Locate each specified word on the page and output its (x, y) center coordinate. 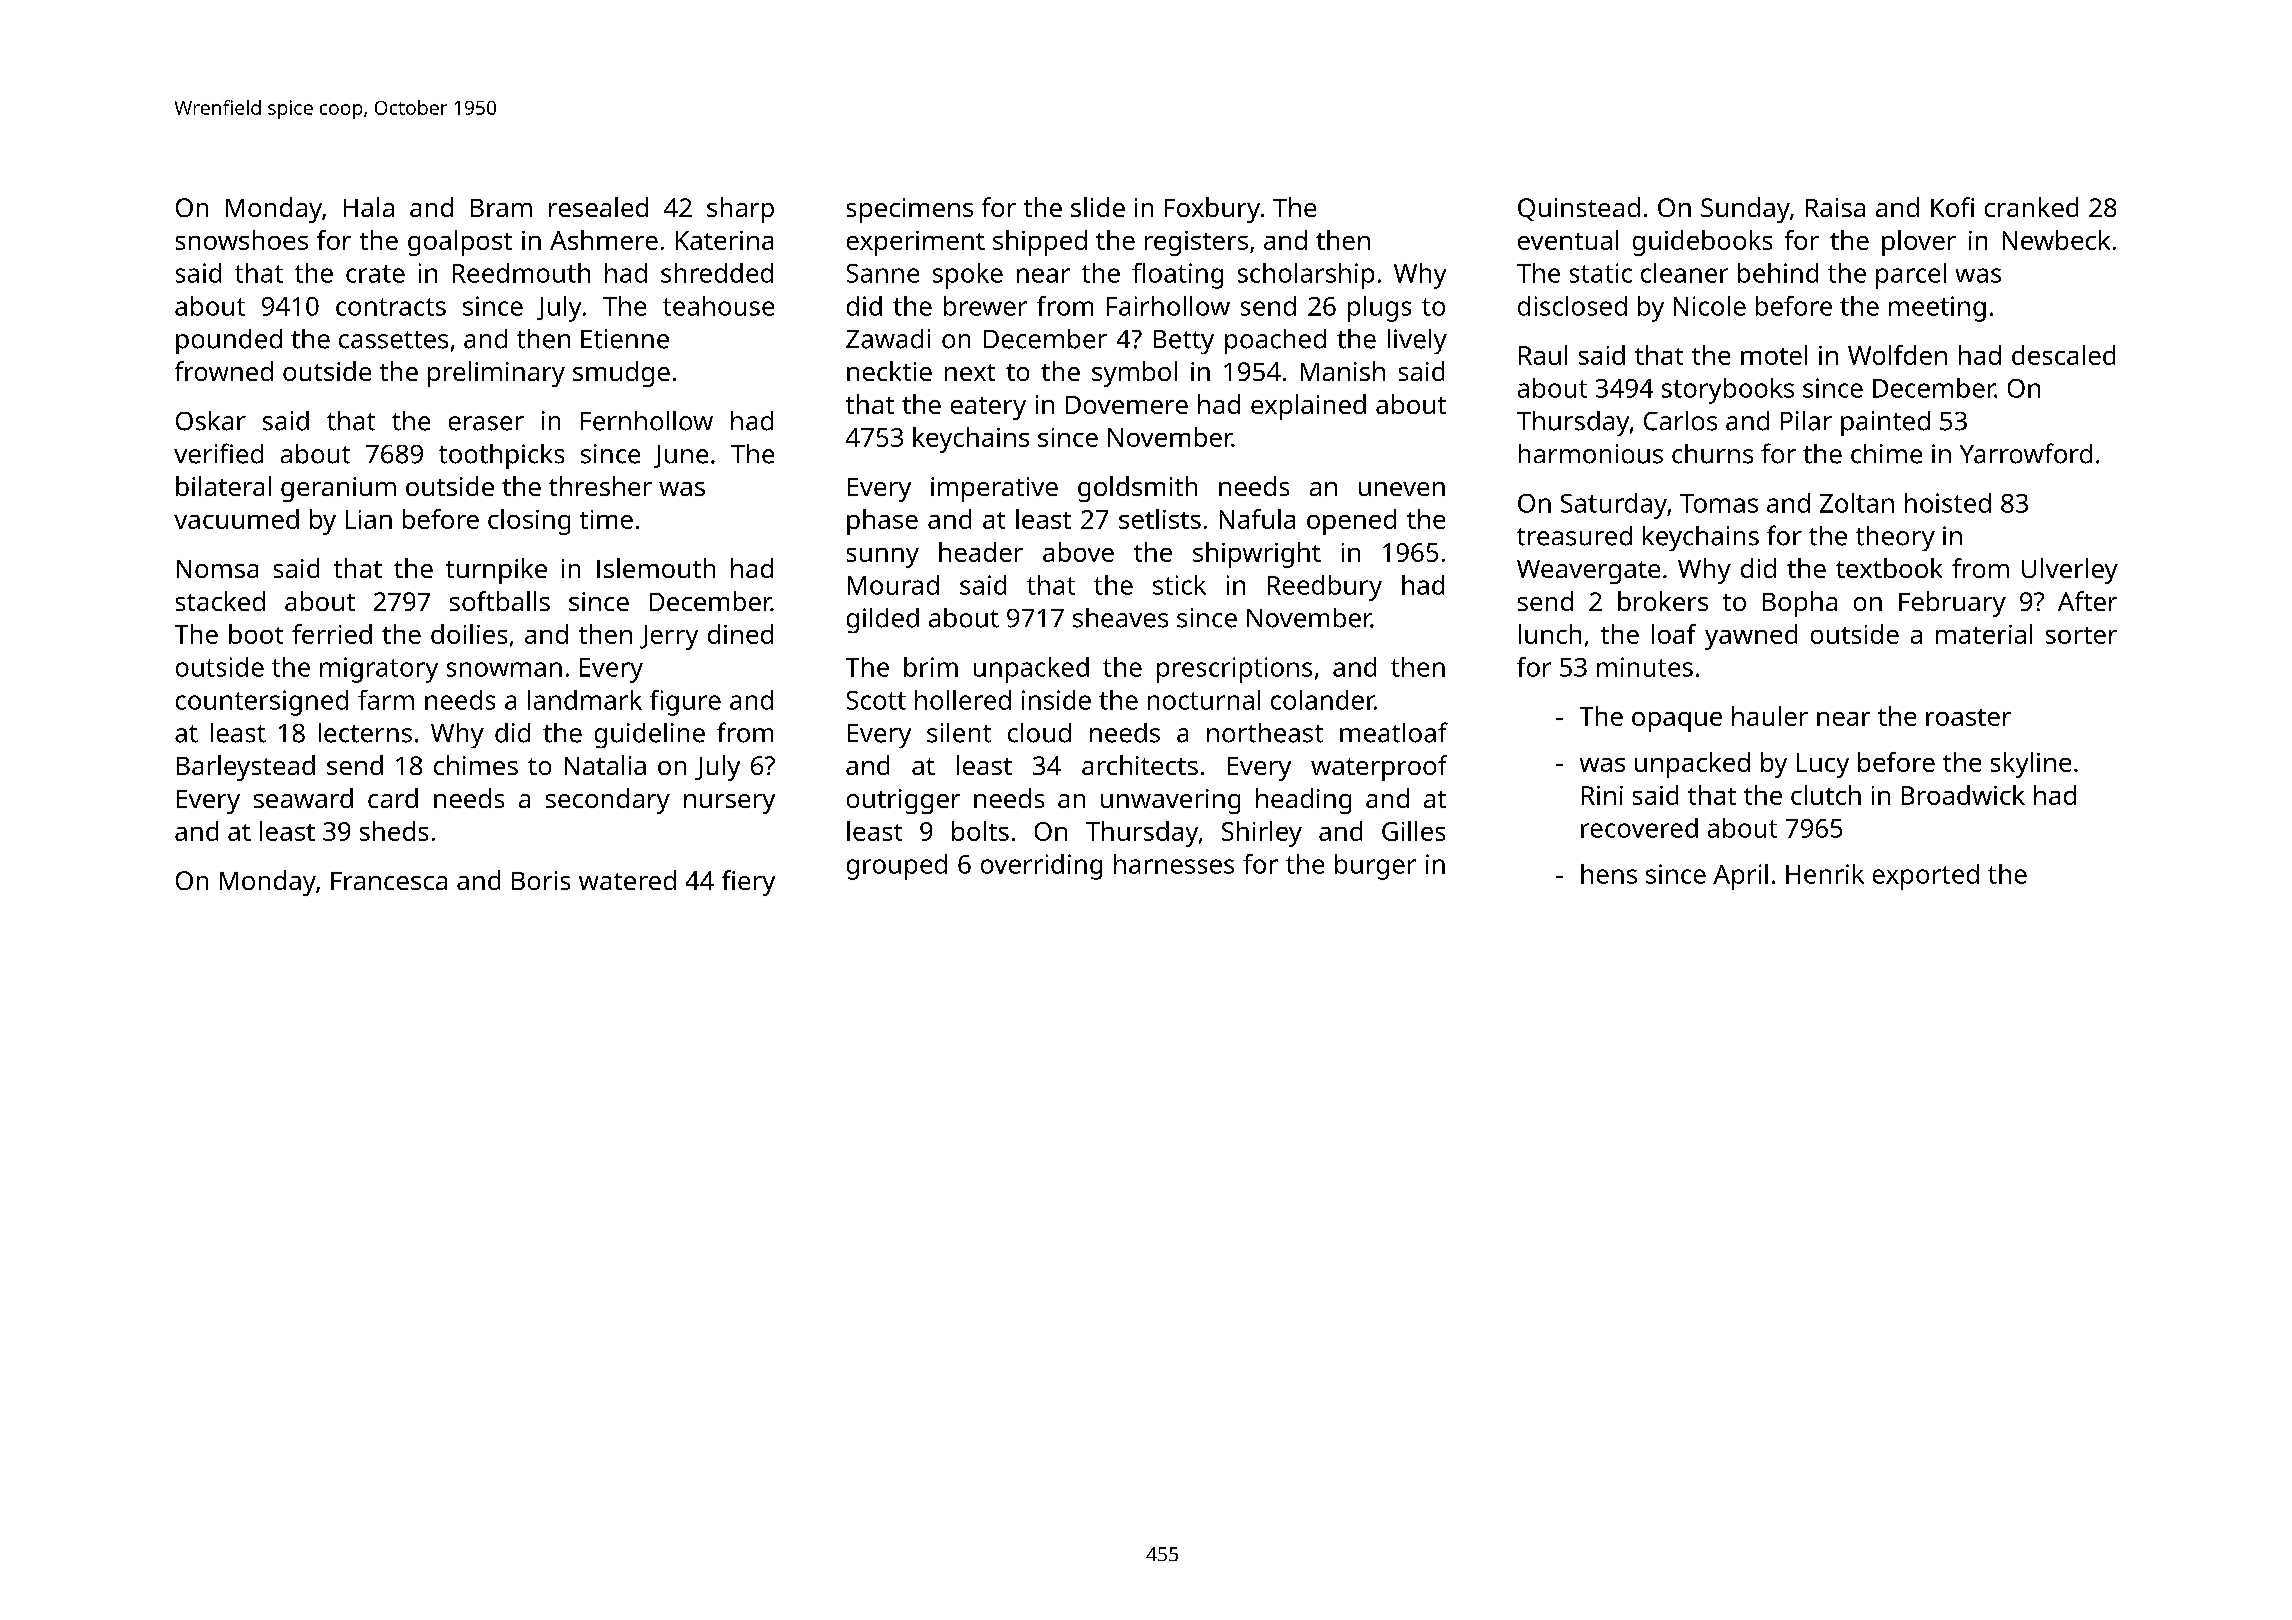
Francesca (389, 881)
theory (1895, 538)
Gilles (1413, 831)
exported (1926, 877)
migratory (379, 670)
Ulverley (2070, 571)
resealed (598, 207)
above (1078, 552)
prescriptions (1234, 670)
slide (1098, 207)
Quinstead (1579, 209)
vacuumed (236, 519)
